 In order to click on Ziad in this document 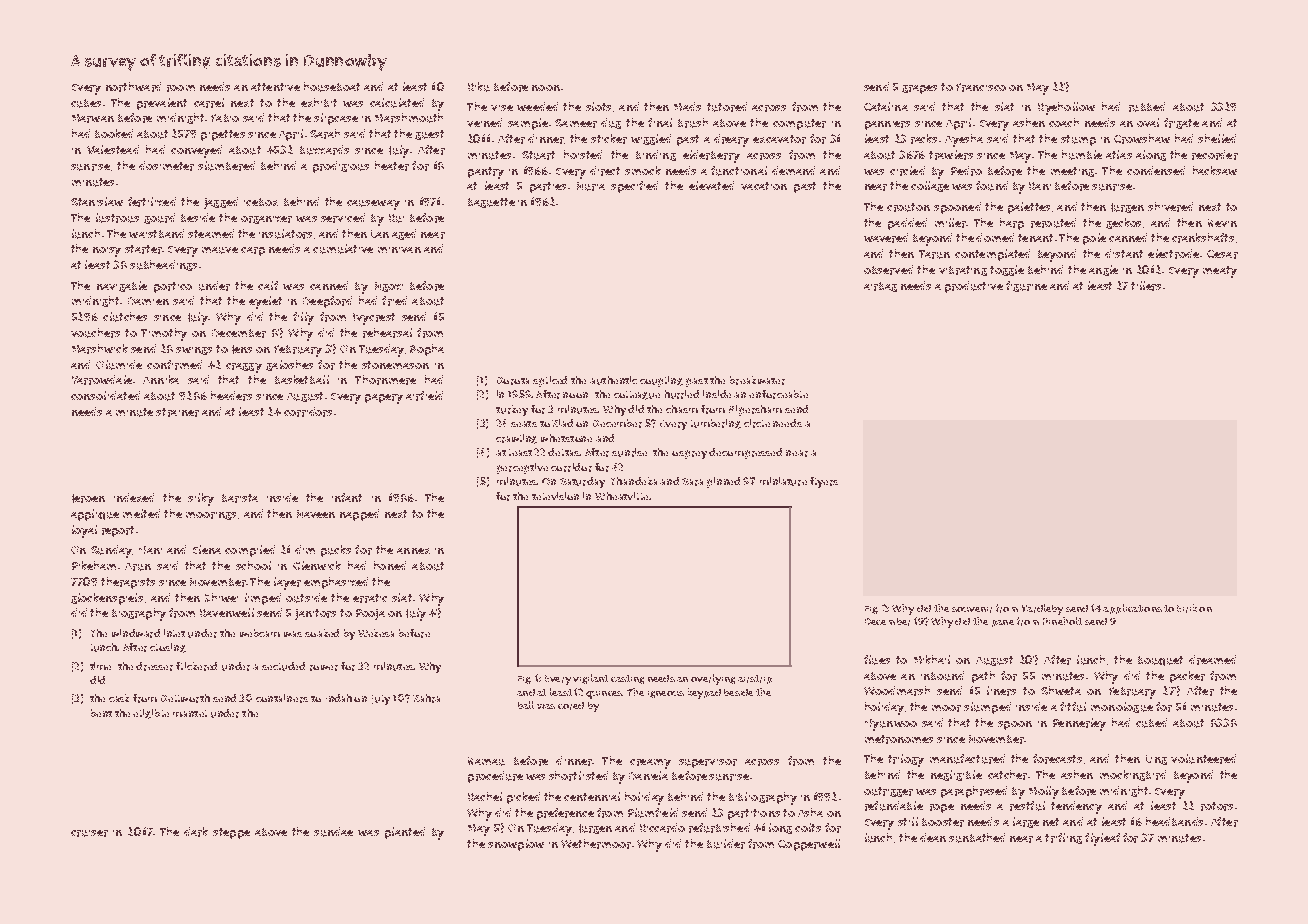, I will do `click(562, 423)`.
